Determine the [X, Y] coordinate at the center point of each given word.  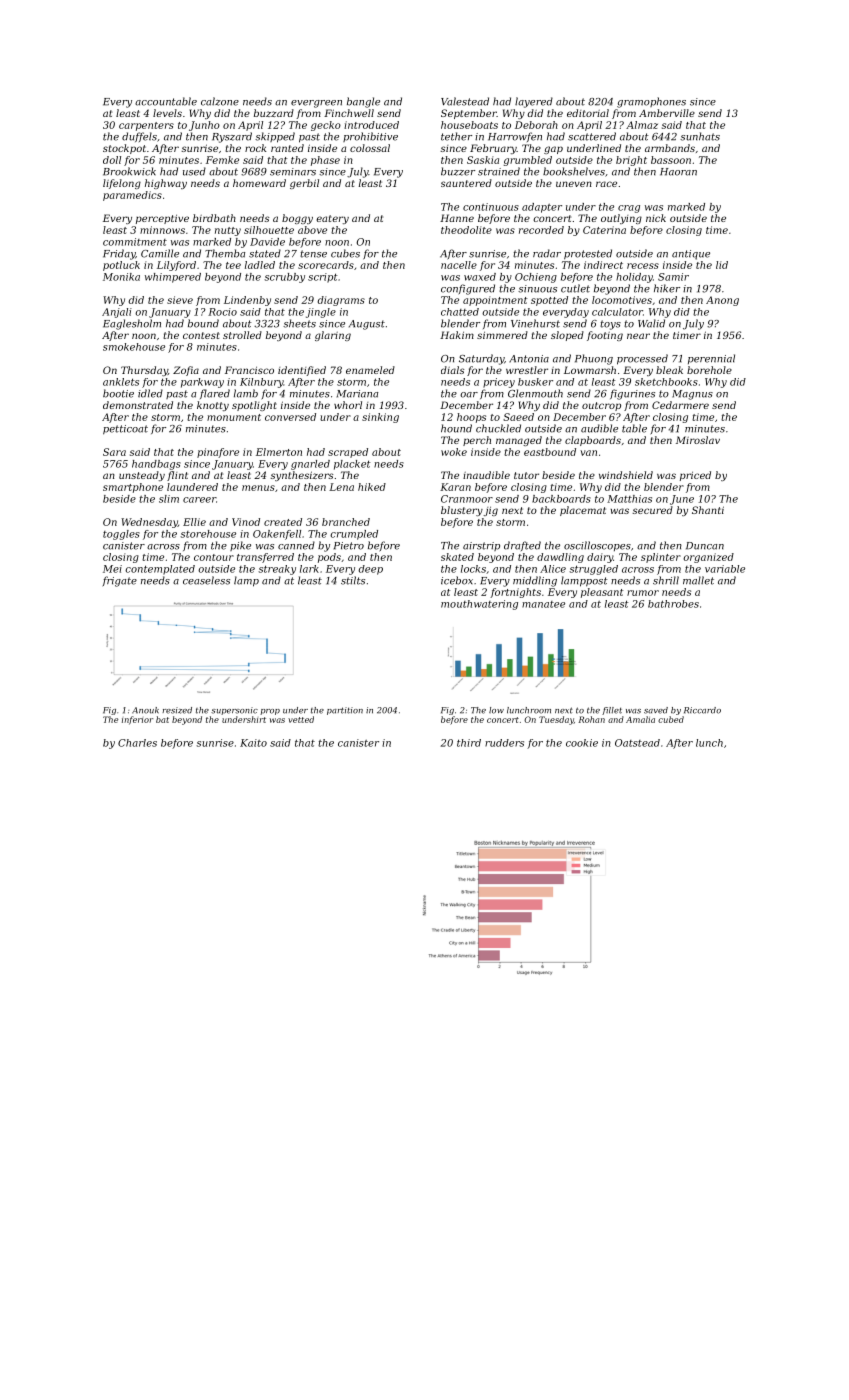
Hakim [457, 335]
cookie [582, 743]
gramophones [651, 102]
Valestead [465, 101]
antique [691, 255]
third [469, 743]
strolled [242, 335]
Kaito [253, 743]
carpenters [146, 126]
